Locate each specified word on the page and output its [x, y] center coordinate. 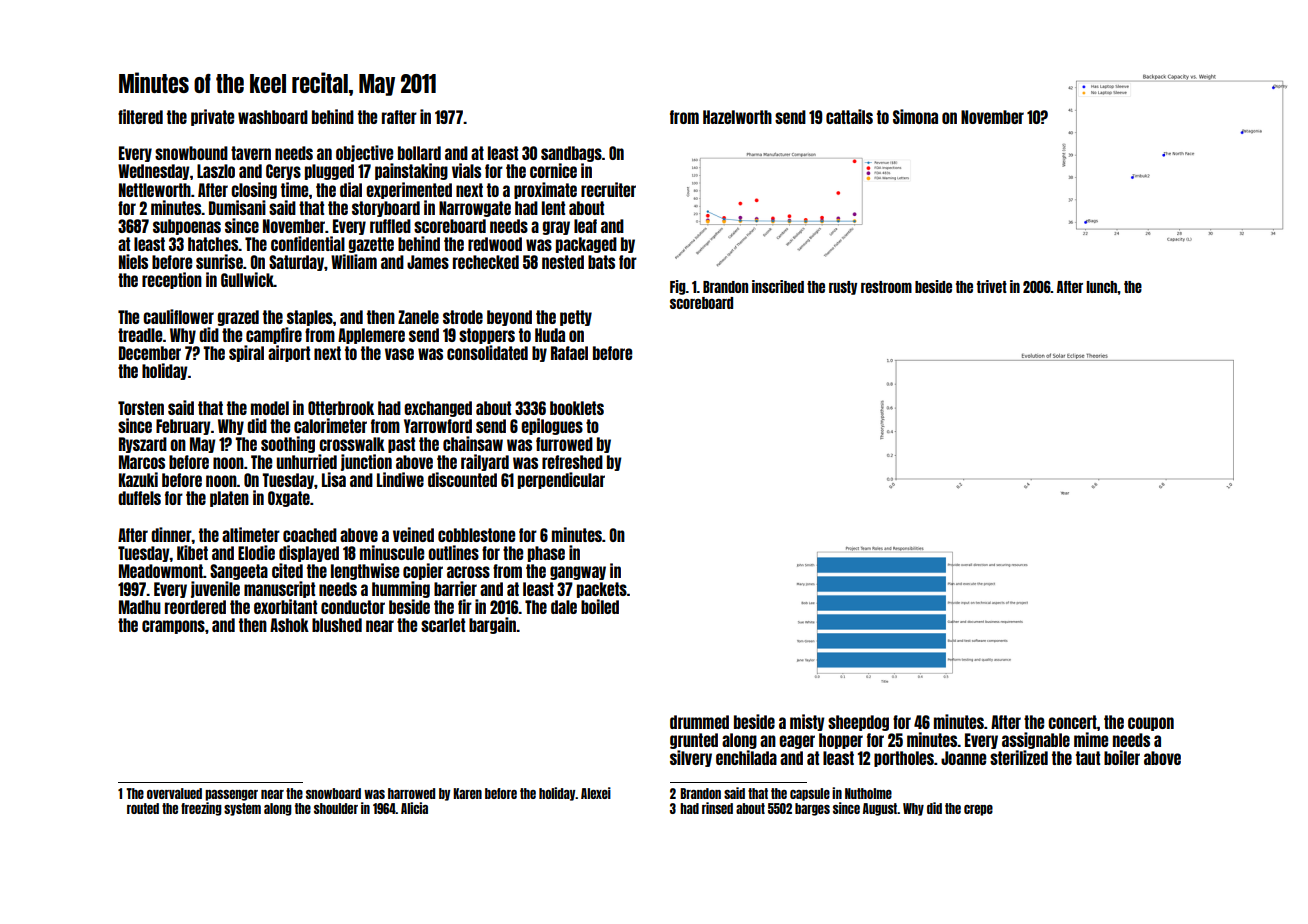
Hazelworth [737, 117]
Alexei [596, 793]
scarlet [443, 625]
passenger [231, 795]
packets [602, 590]
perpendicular [561, 480]
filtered [140, 116]
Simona [915, 116]
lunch [1102, 287]
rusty [843, 288]
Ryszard [143, 445]
